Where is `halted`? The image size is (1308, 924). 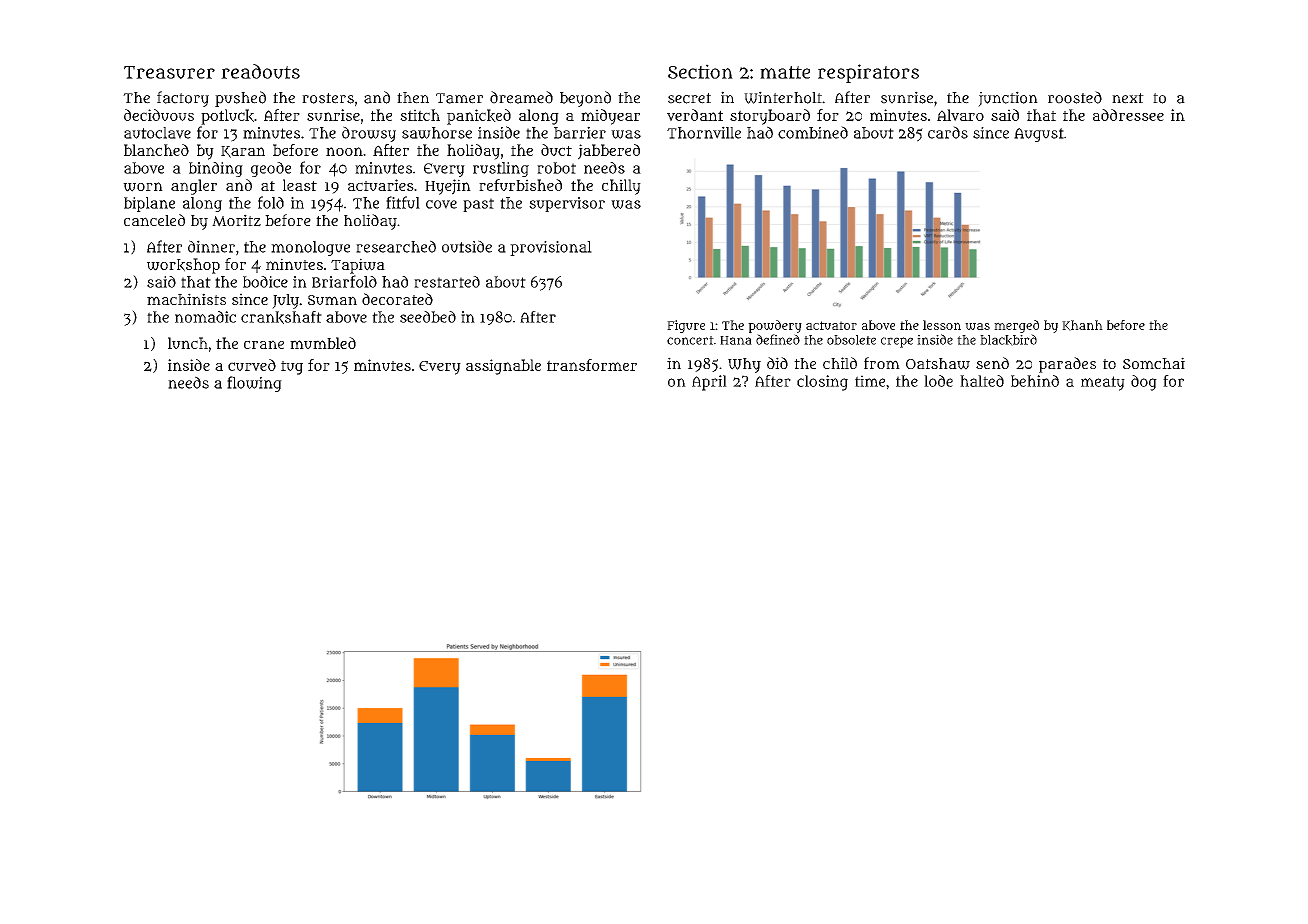 halted is located at coordinates (982, 381).
